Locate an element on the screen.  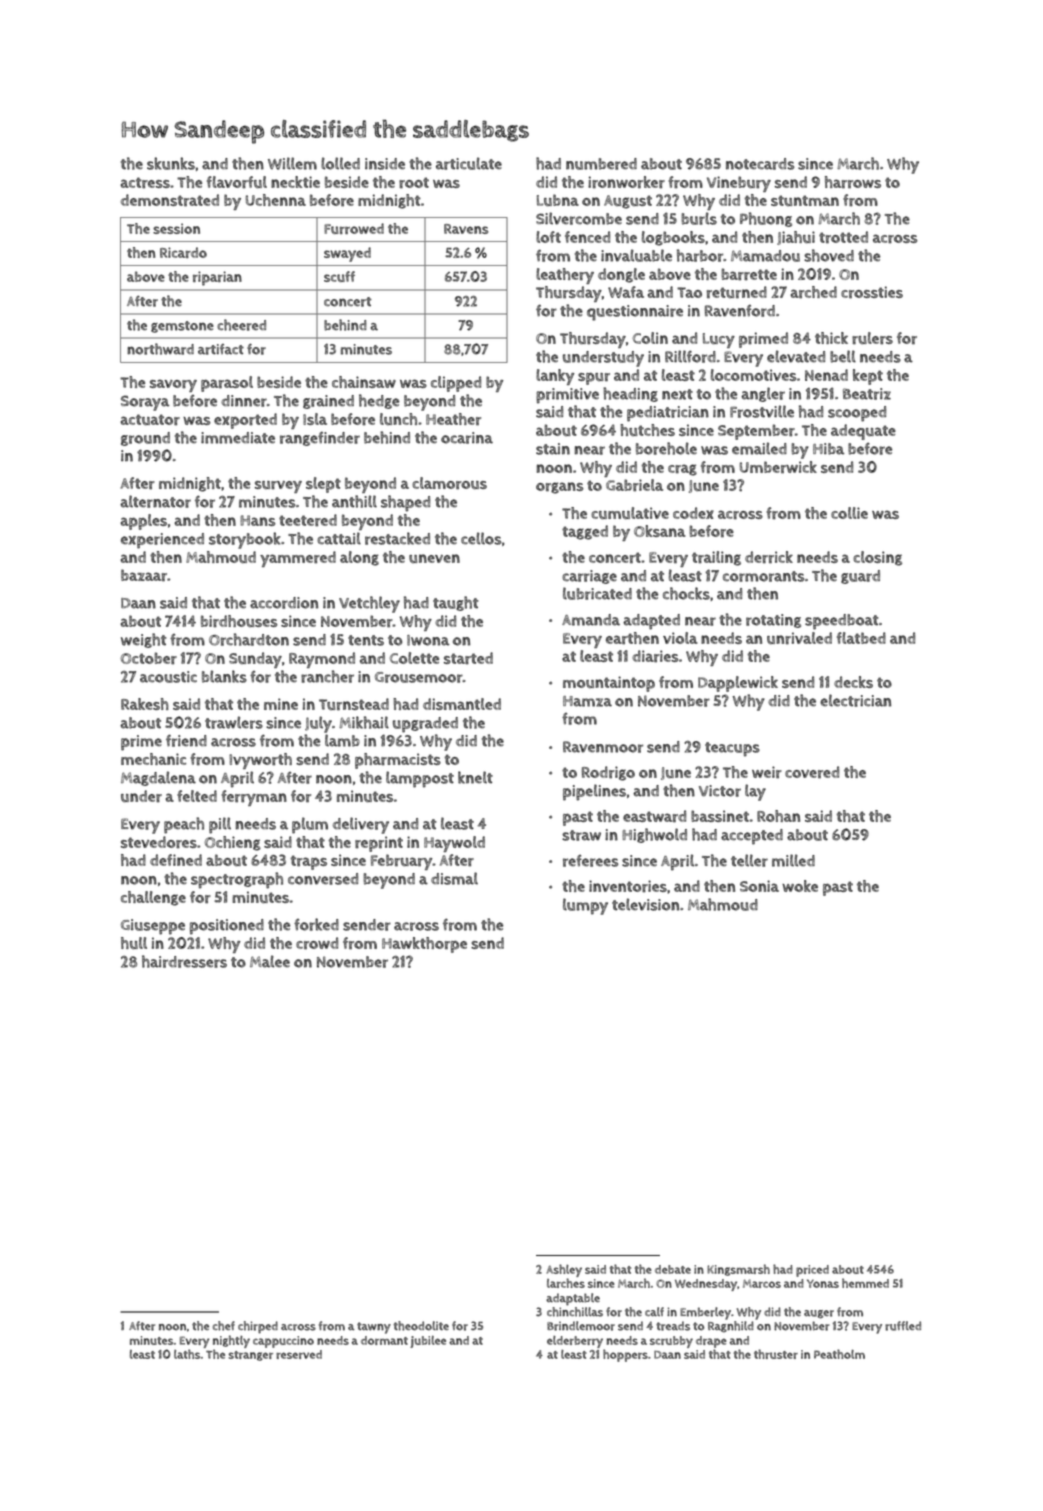
laths is located at coordinates (187, 1354).
